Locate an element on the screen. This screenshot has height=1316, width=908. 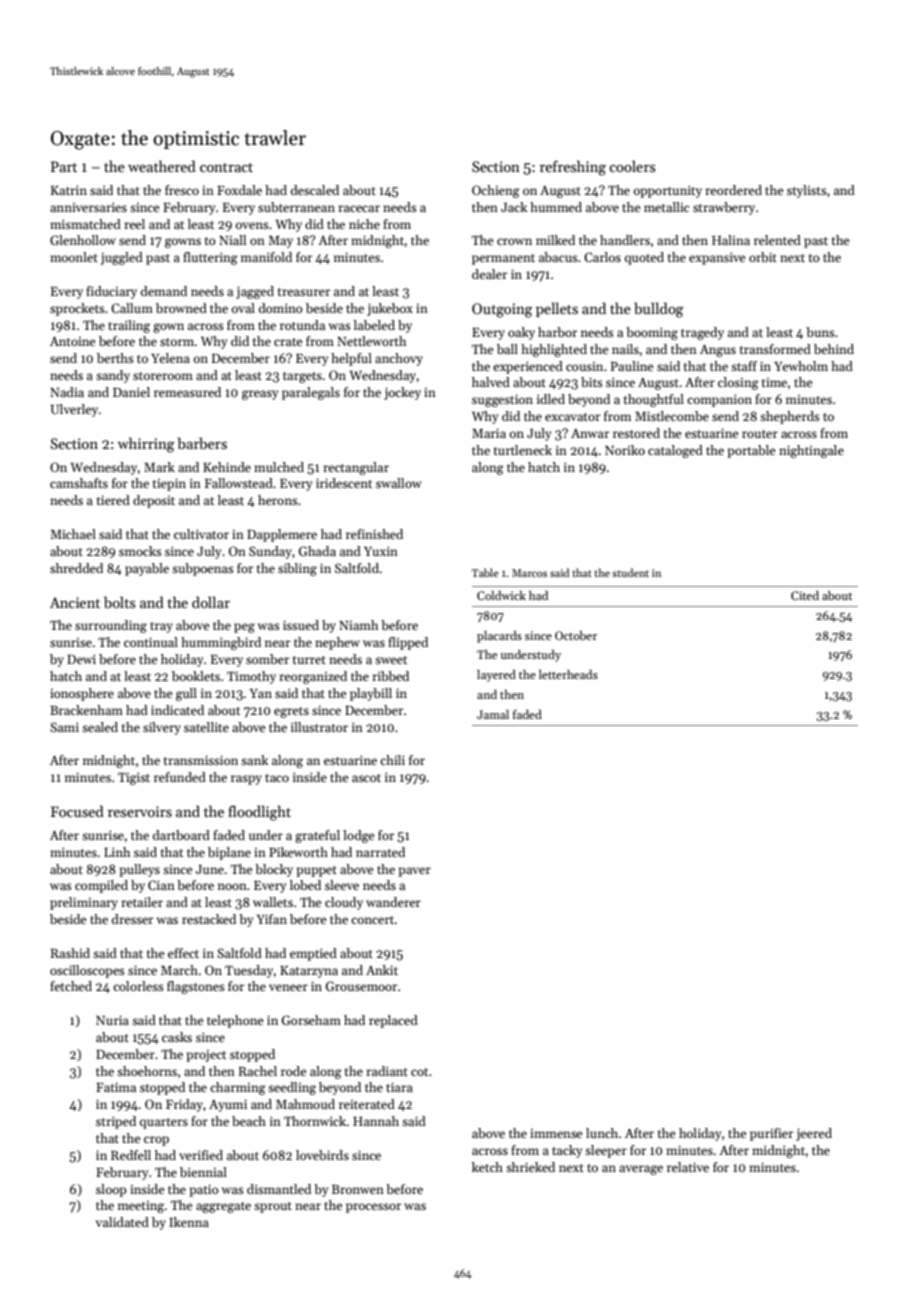
purifier is located at coordinates (771, 1134).
